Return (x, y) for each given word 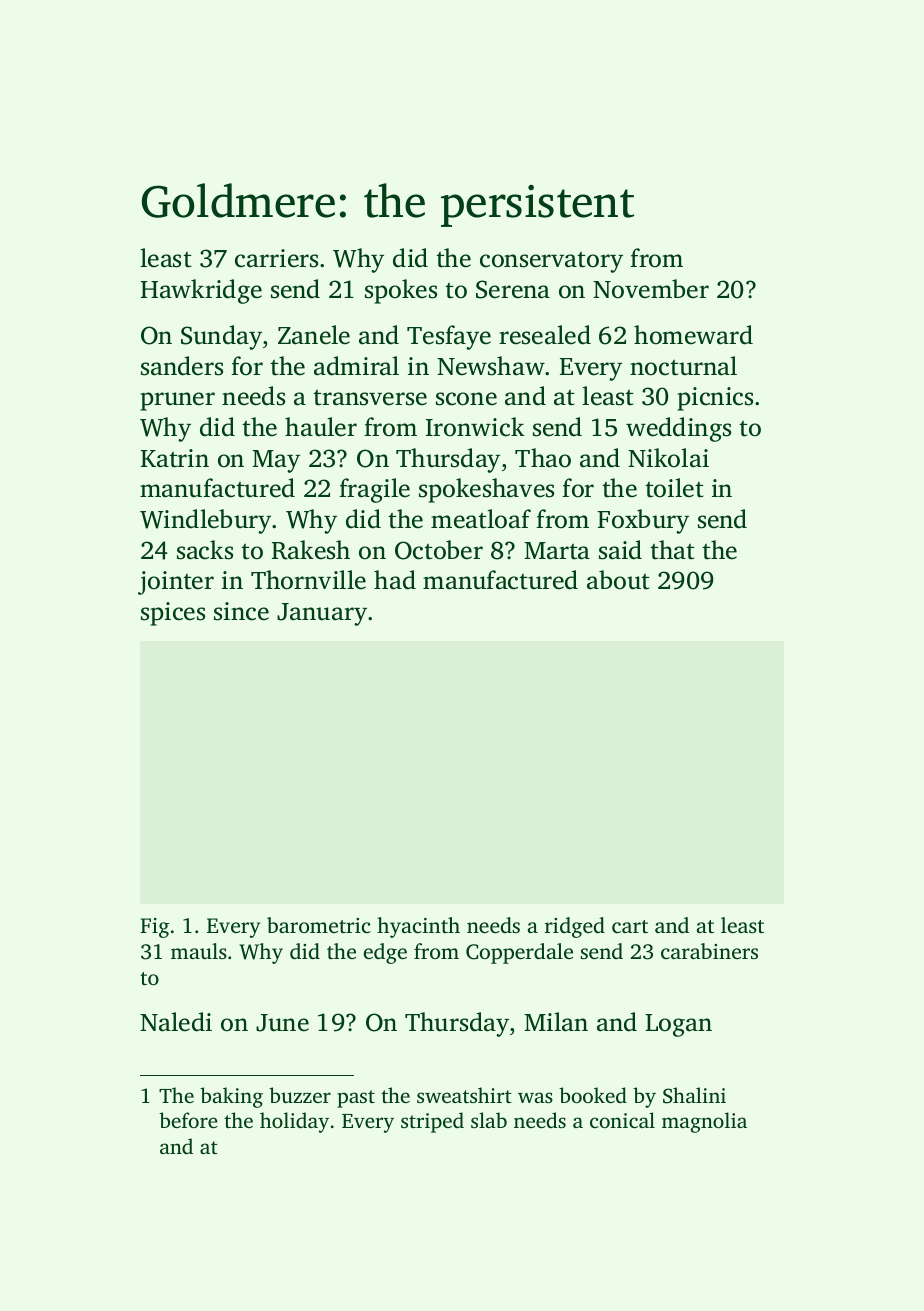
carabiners (709, 951)
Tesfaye (449, 337)
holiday (294, 1122)
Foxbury (643, 521)
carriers (276, 258)
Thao (543, 458)
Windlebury (205, 521)
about (618, 580)
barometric (319, 925)
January (322, 614)
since (241, 611)
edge (385, 953)
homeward (693, 335)
